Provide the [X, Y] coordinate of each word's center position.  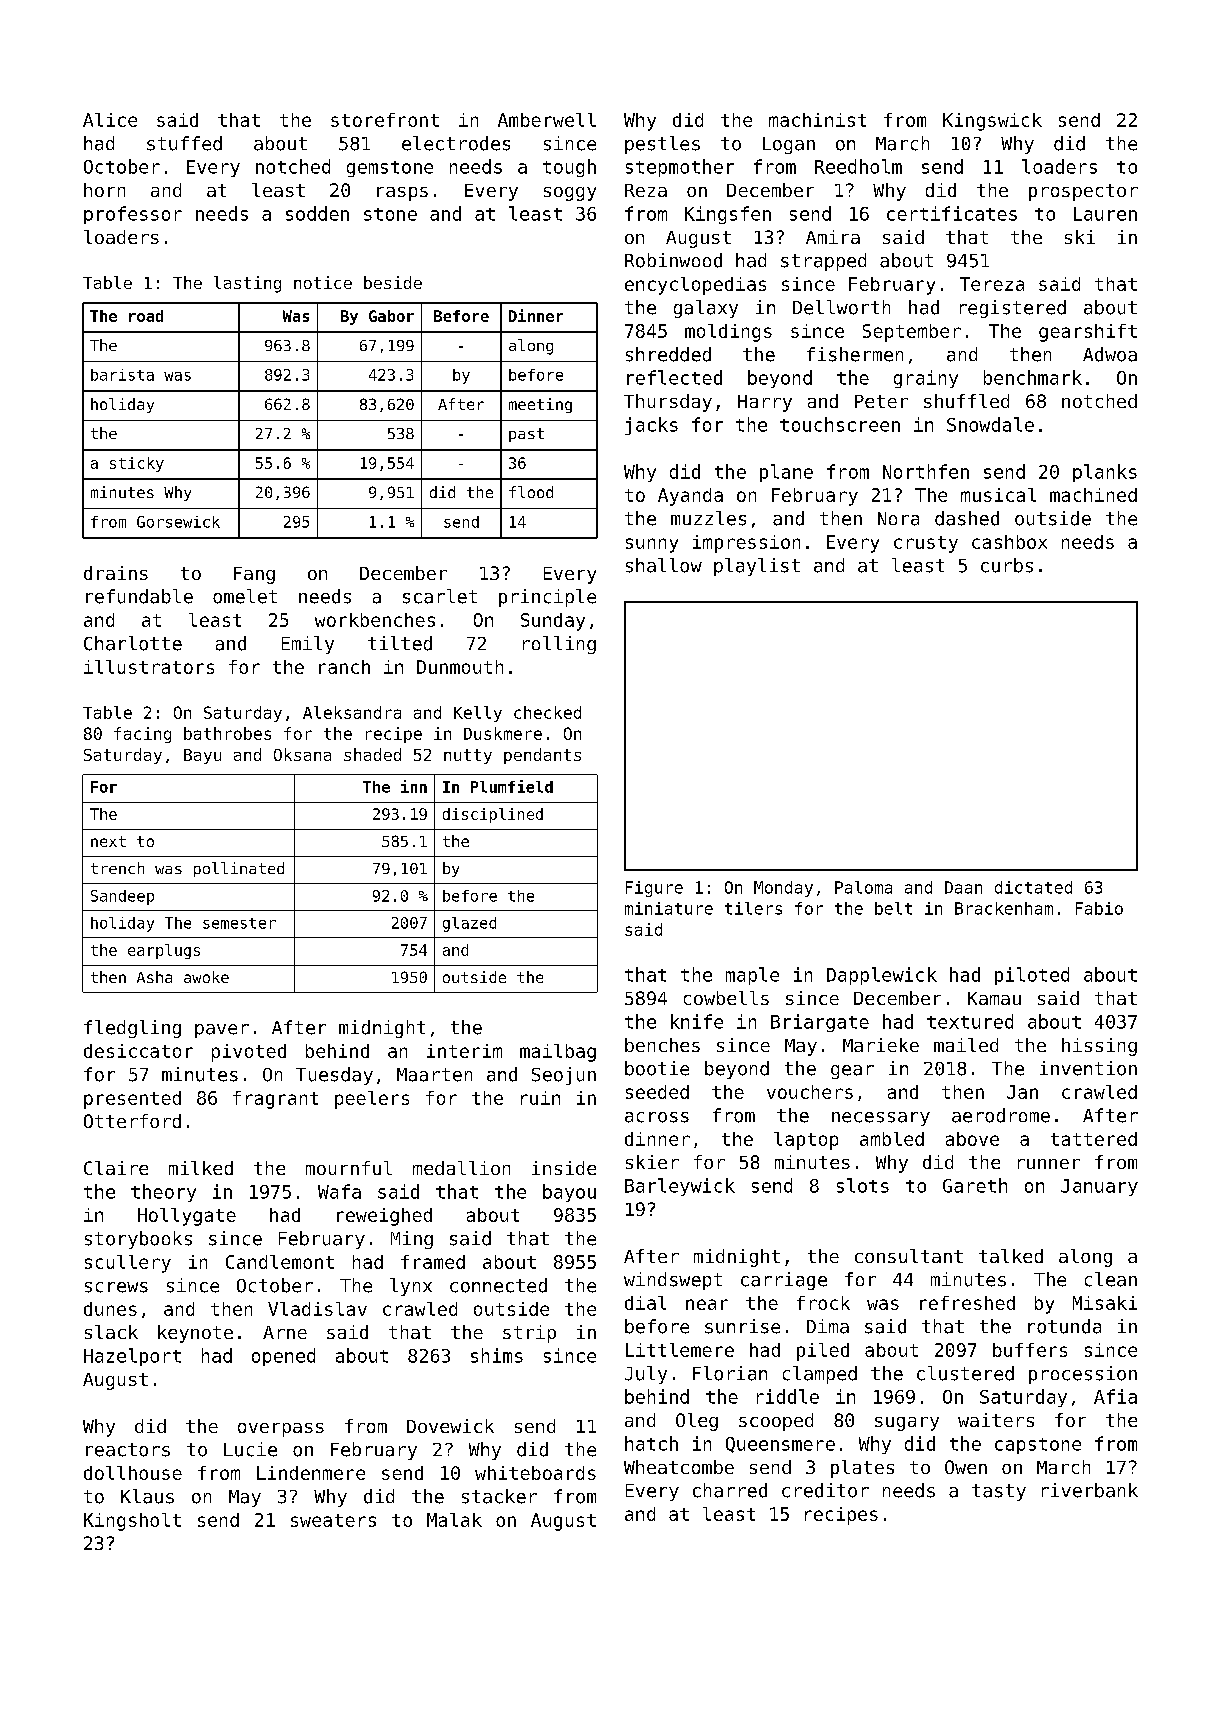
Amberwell [547, 120]
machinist [817, 120]
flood [531, 492]
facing [142, 735]
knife [697, 1021]
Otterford [132, 1121]
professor [133, 215]
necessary [881, 1119]
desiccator [138, 1051]
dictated [1033, 887]
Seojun [564, 1076]
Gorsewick [178, 522]
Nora [898, 519]
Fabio [1099, 908]
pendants [542, 756]
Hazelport [132, 1357]
